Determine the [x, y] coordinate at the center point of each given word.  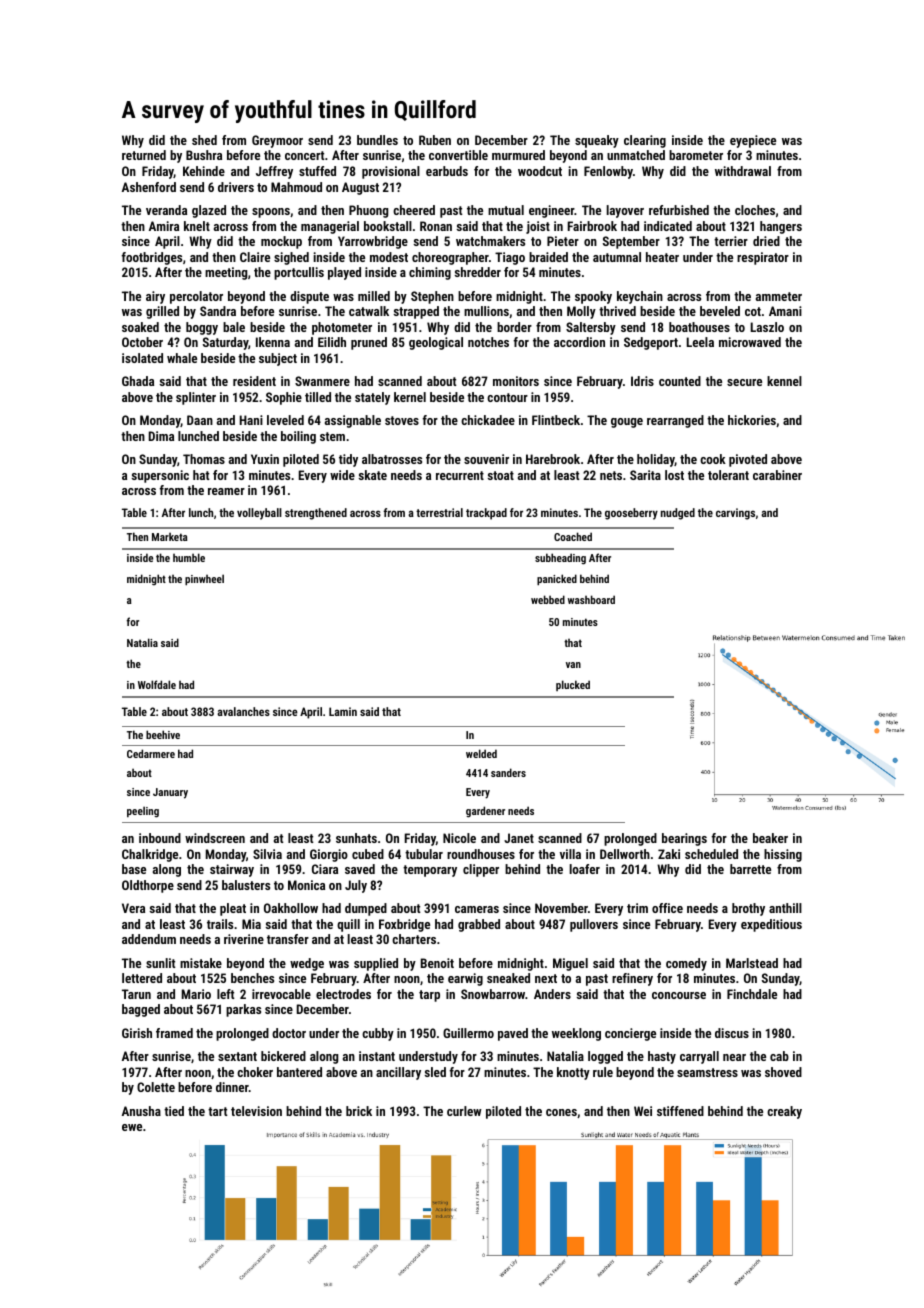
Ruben [435, 140]
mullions [486, 311]
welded [481, 753]
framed [174, 1033]
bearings [684, 839]
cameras [477, 909]
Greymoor [277, 141]
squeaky [597, 141]
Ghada [138, 381]
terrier [731, 241]
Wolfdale [157, 684]
